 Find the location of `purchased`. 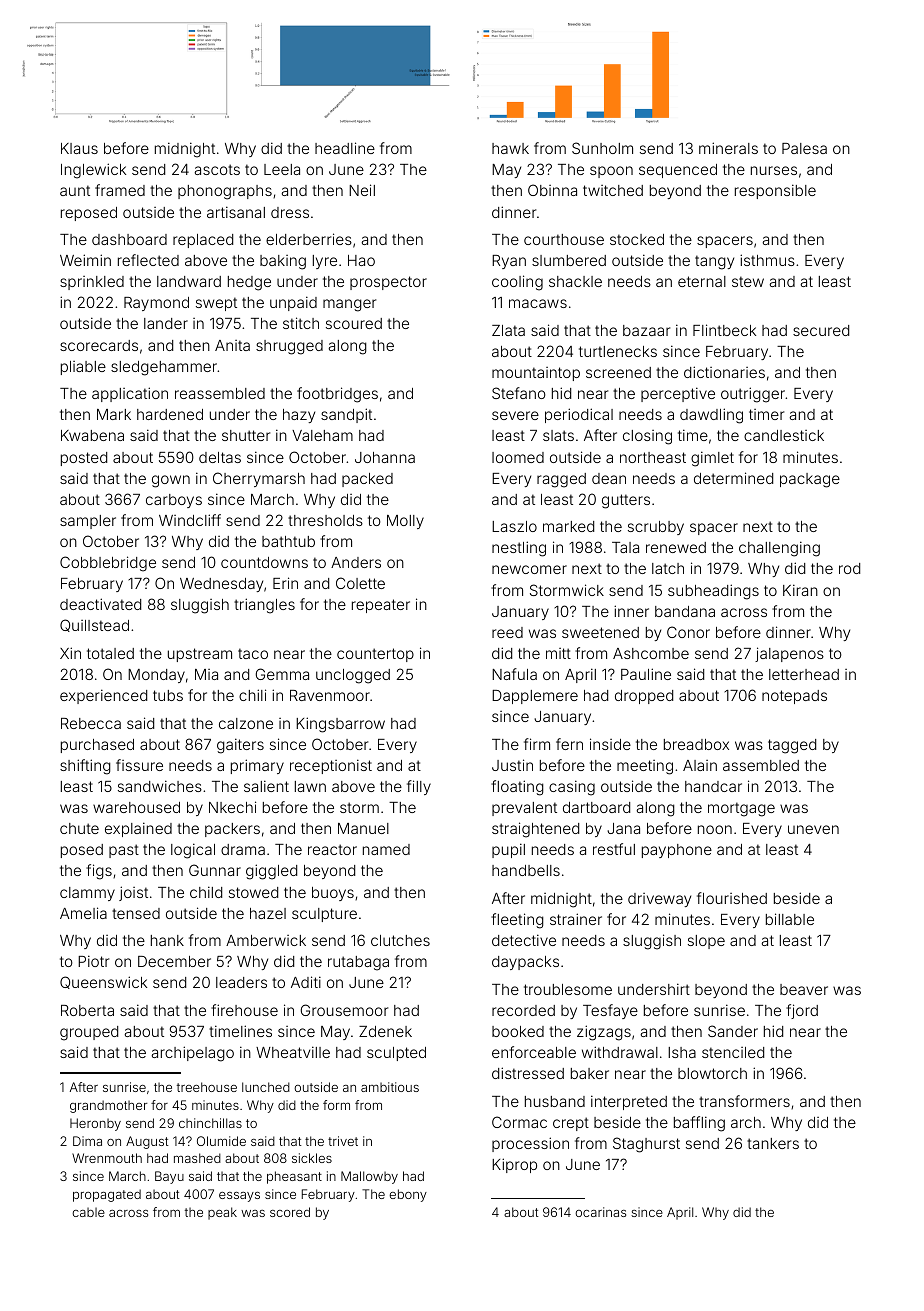

purchased is located at coordinates (97, 746).
